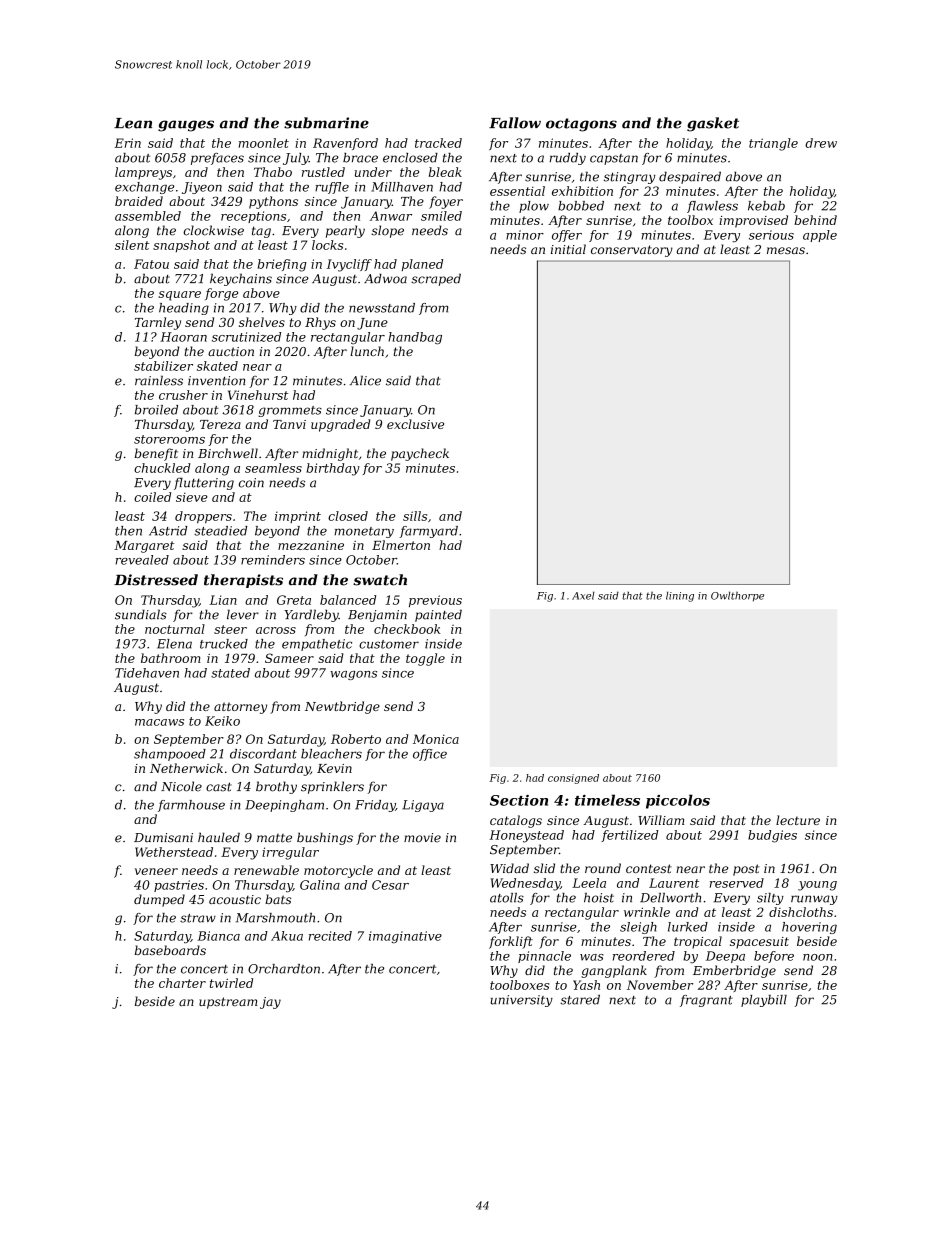 Image resolution: width=952 pixels, height=1233 pixels. Describe the element at coordinates (737, 596) in the document. I see `Owlthorpe` at that location.
